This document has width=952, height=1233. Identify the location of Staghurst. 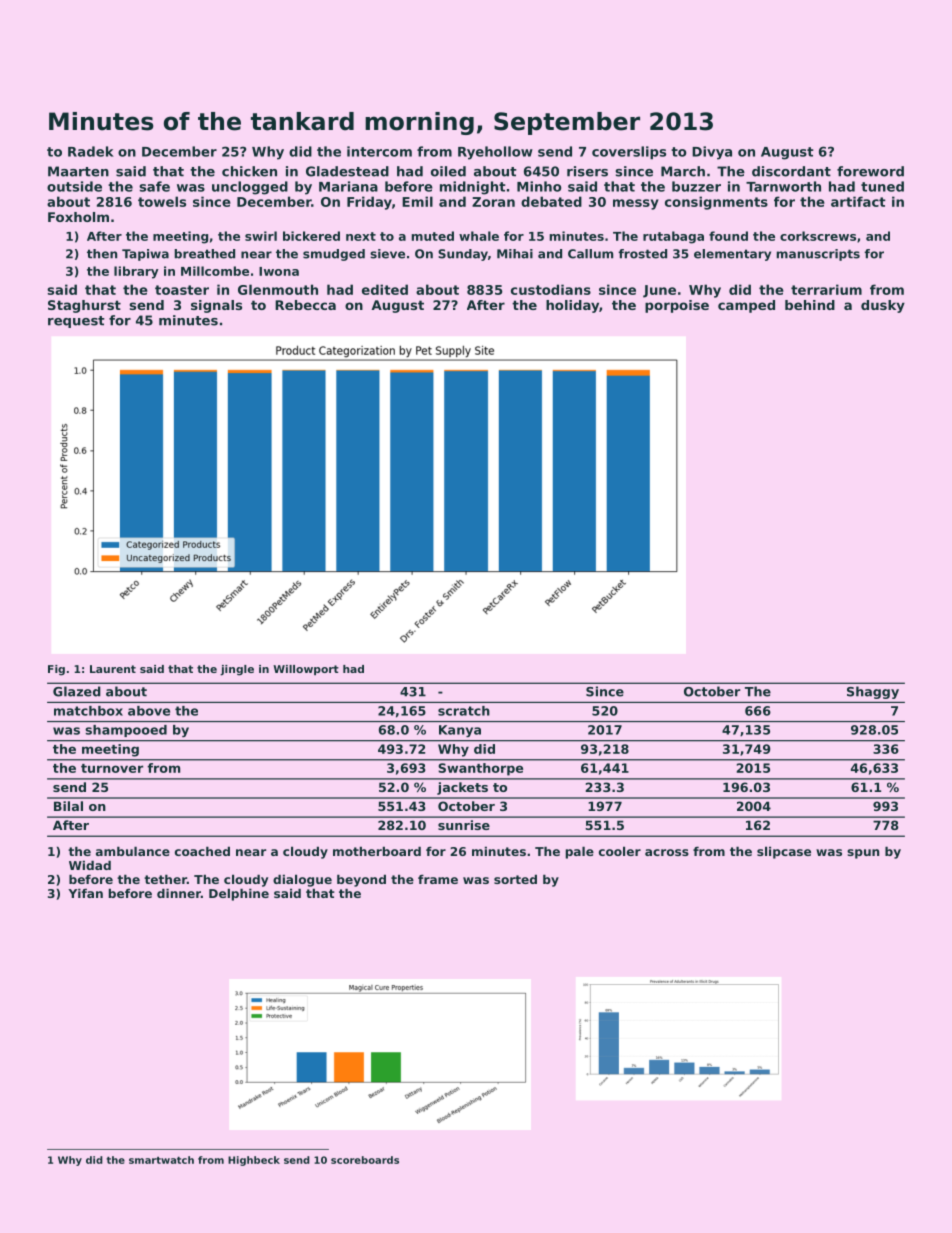
(84, 306).
